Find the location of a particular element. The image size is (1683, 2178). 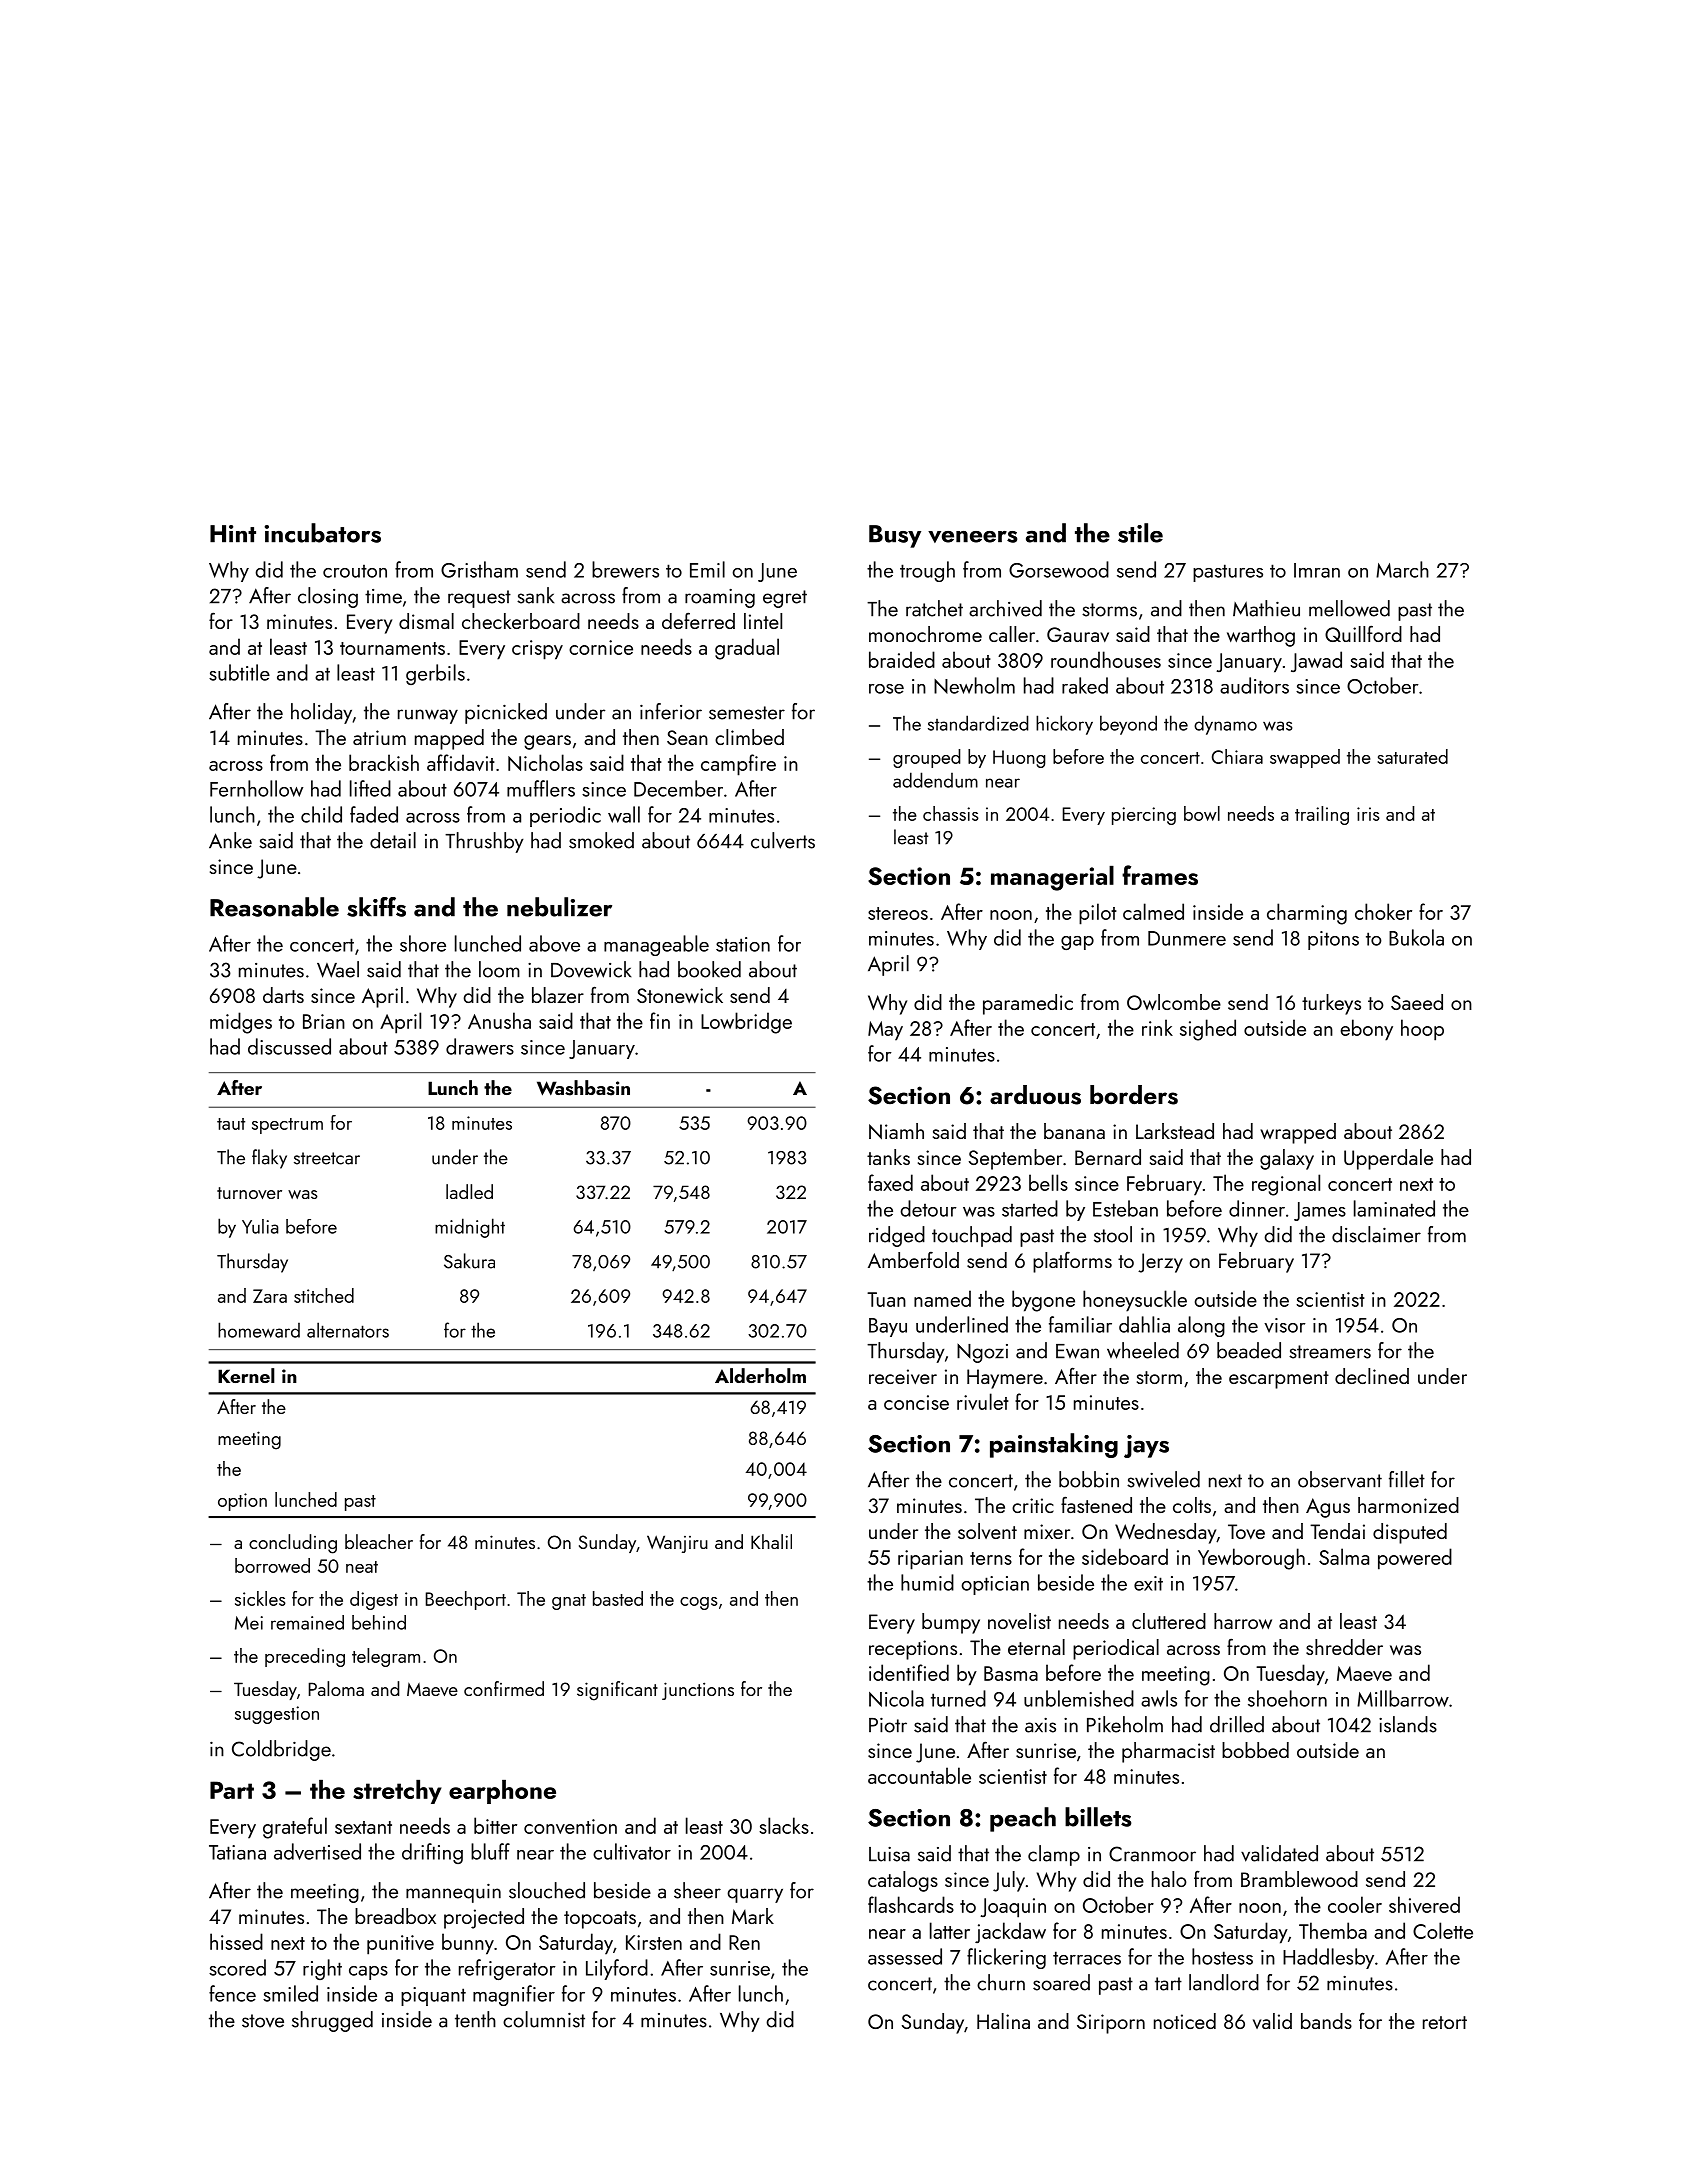

laminated is located at coordinates (1394, 1208).
